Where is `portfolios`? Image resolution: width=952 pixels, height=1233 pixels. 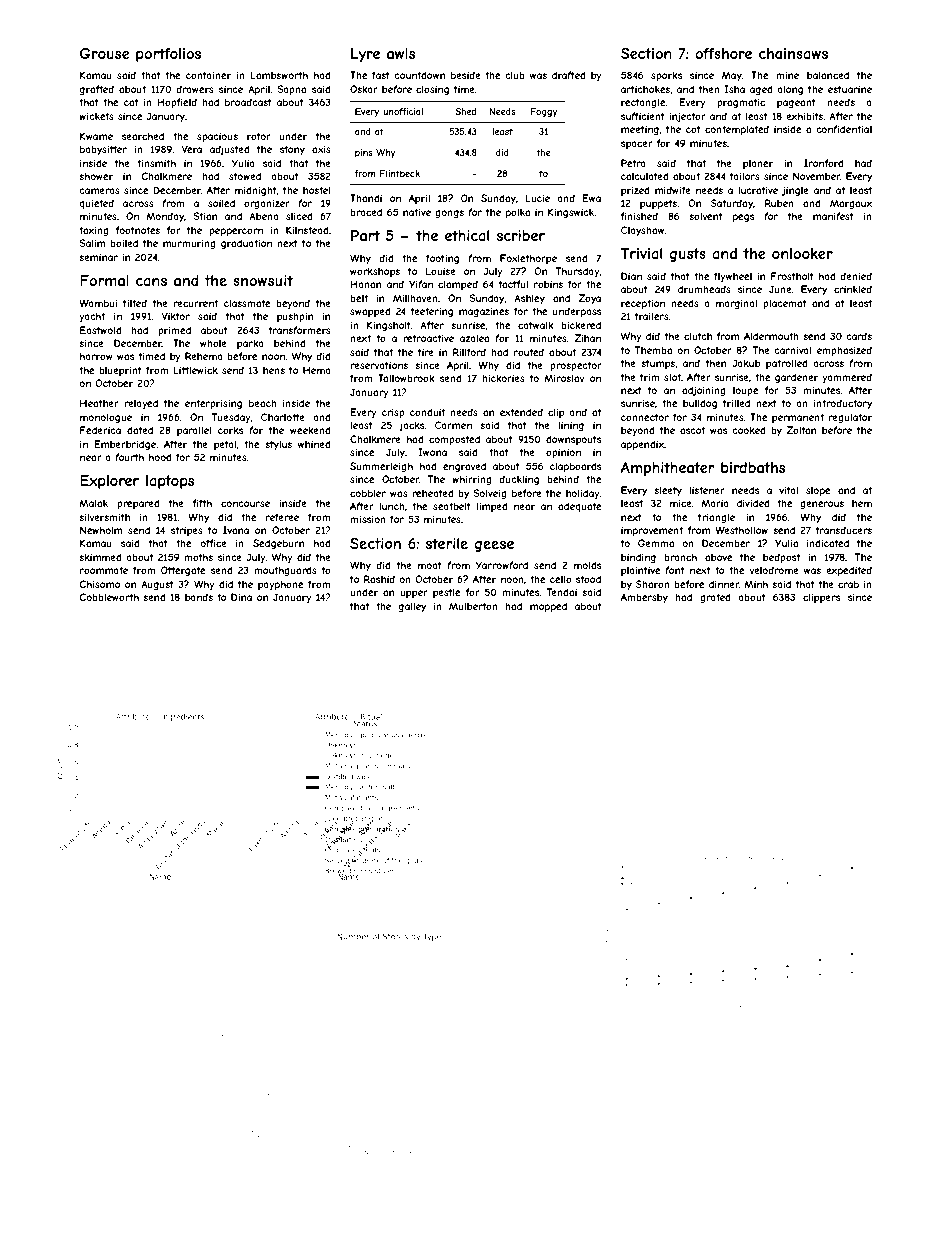 portfolios is located at coordinates (168, 55).
